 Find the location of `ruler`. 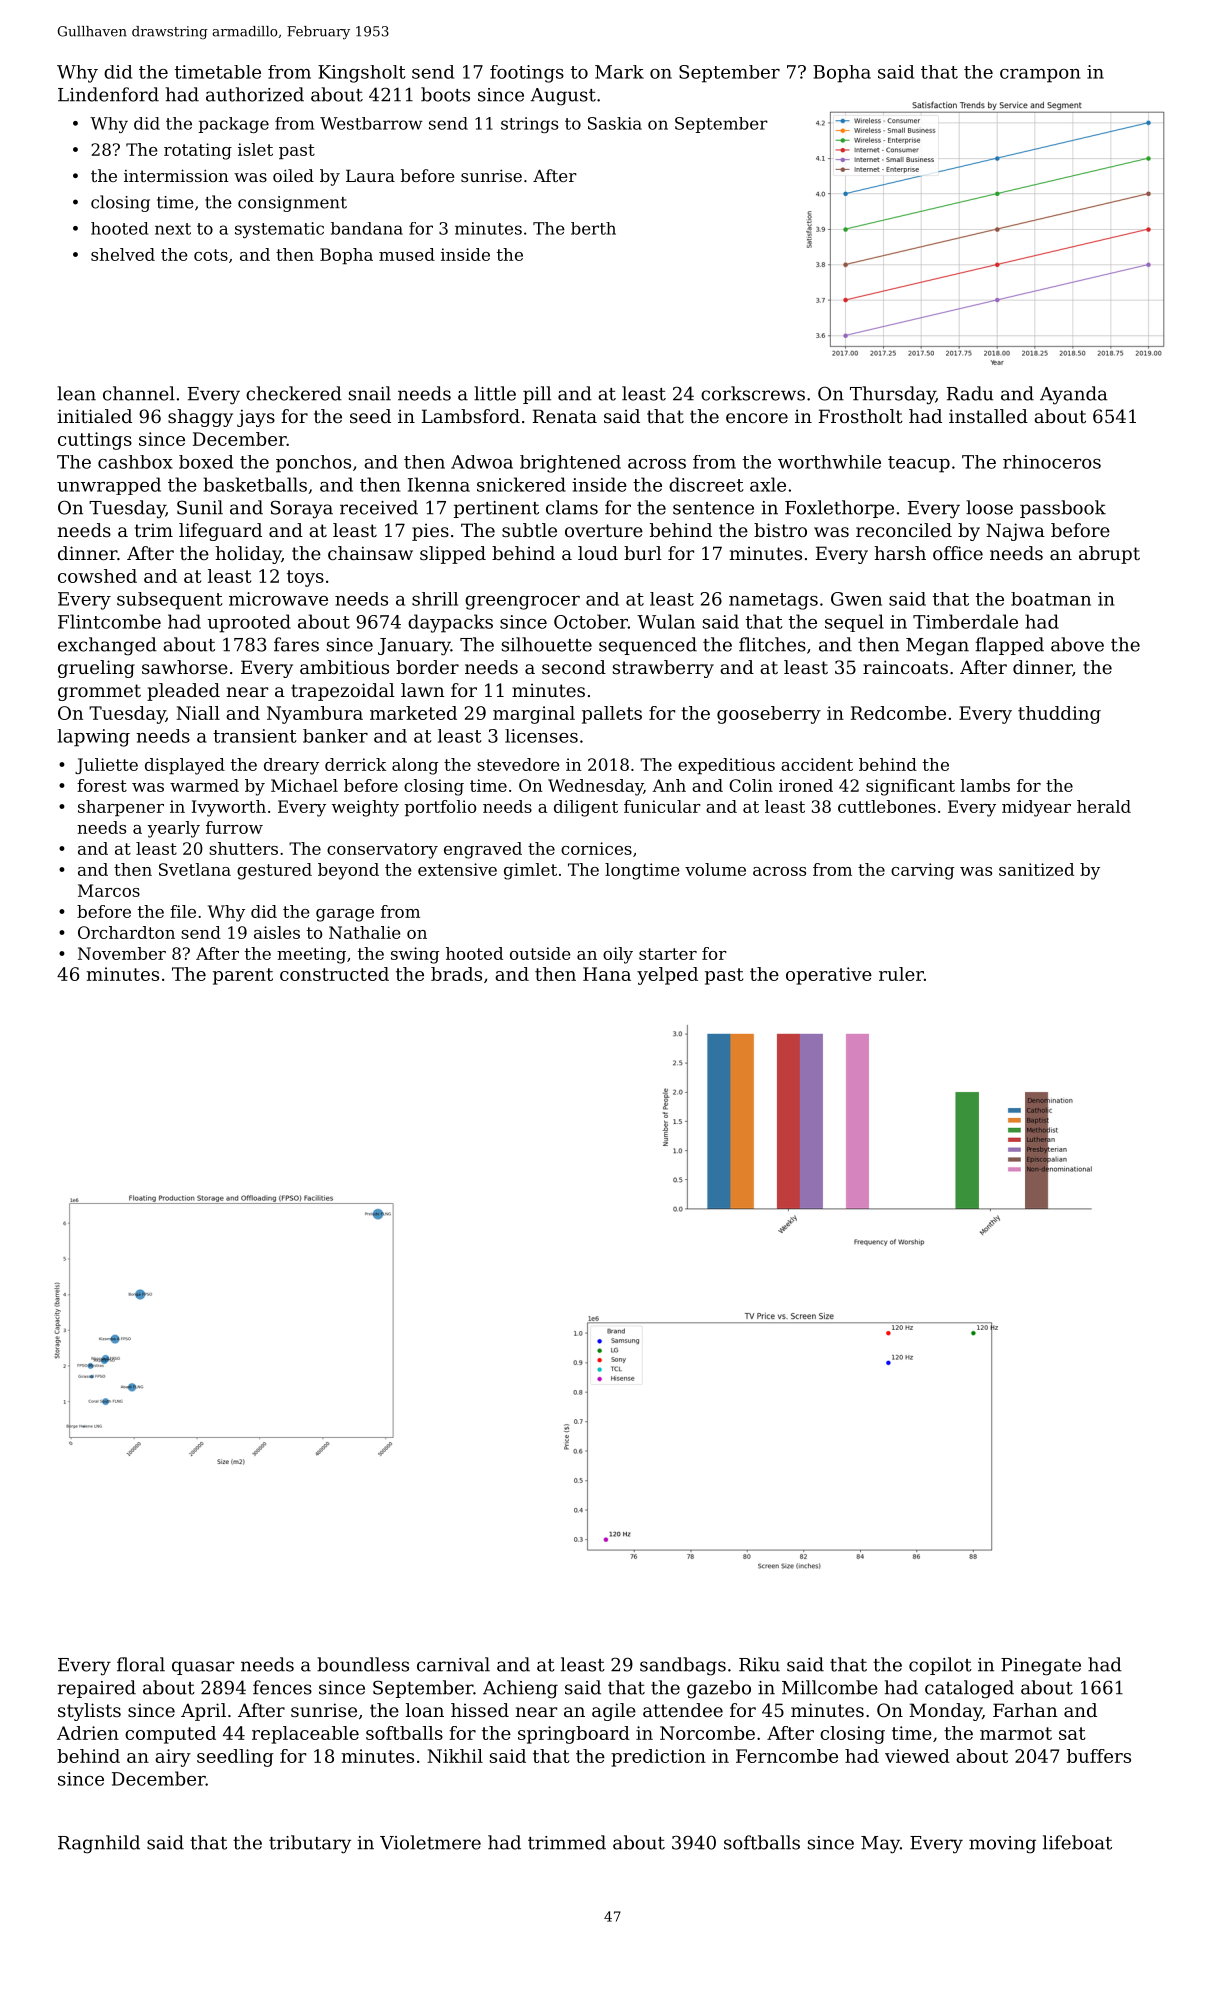

ruler is located at coordinates (901, 974).
